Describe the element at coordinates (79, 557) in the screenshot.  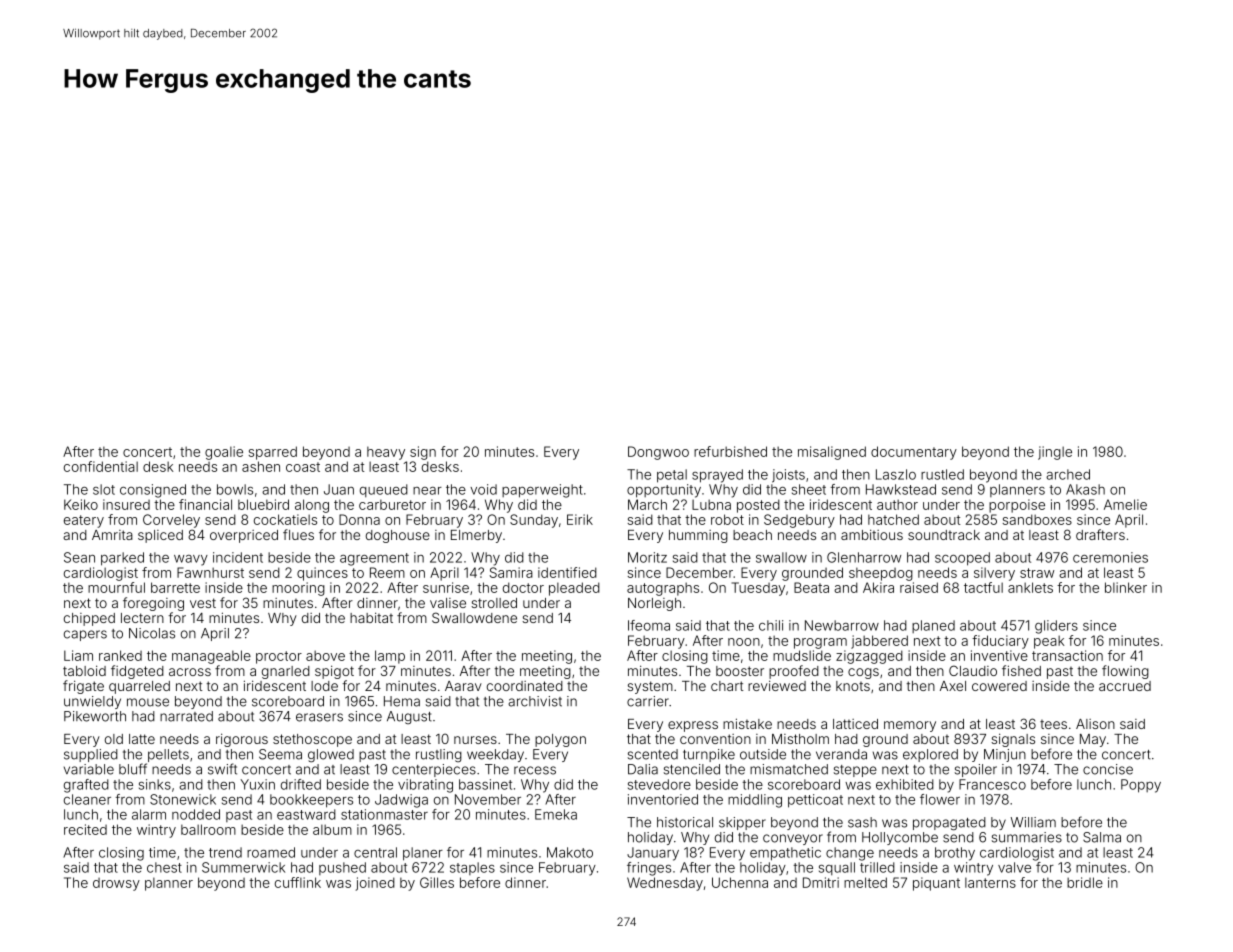
I see `Sean` at that location.
